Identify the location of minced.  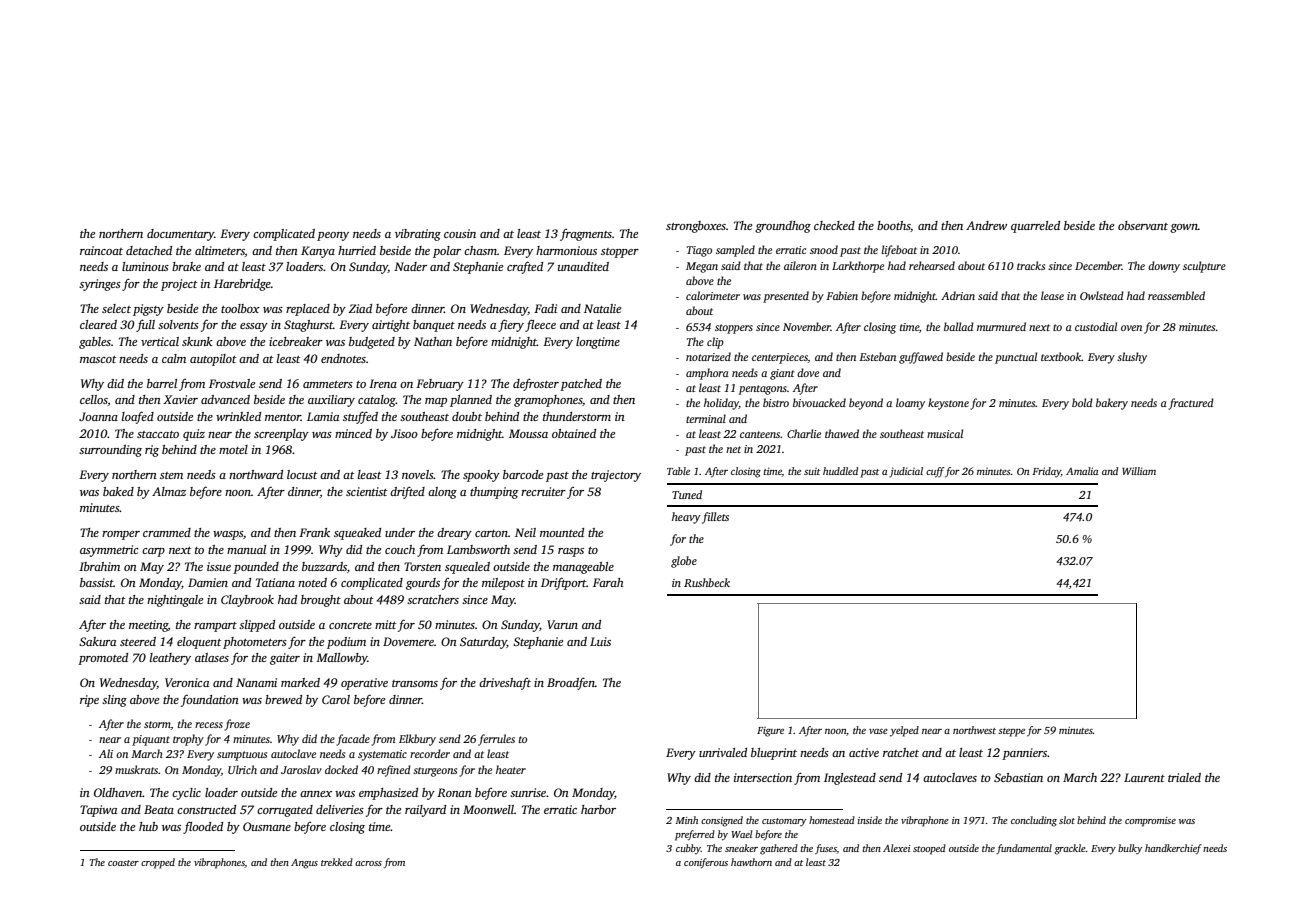
(353, 433).
